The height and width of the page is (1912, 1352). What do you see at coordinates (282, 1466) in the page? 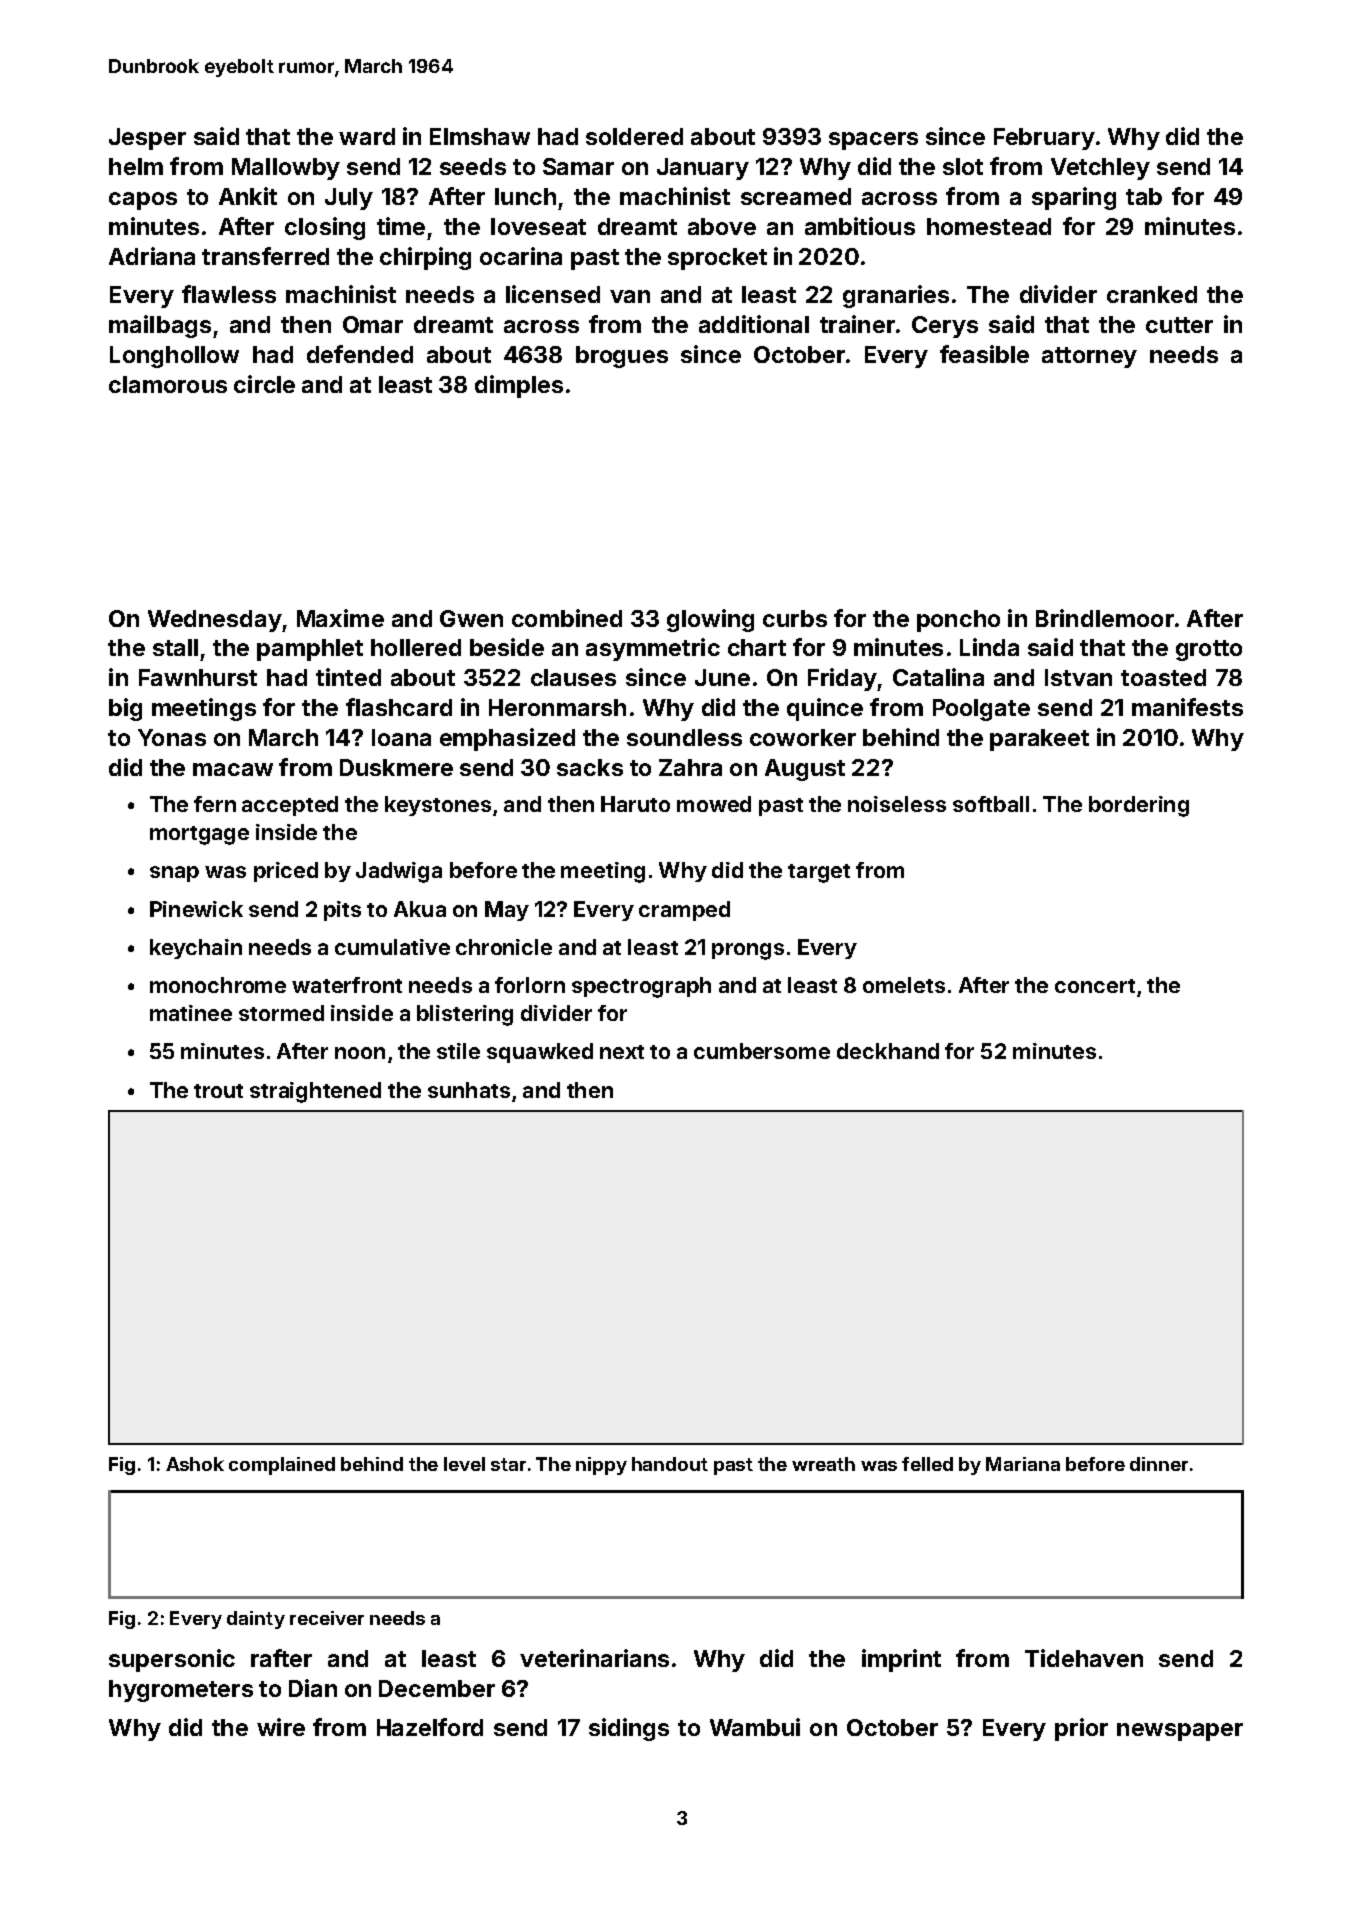
I see `complained` at bounding box center [282, 1466].
